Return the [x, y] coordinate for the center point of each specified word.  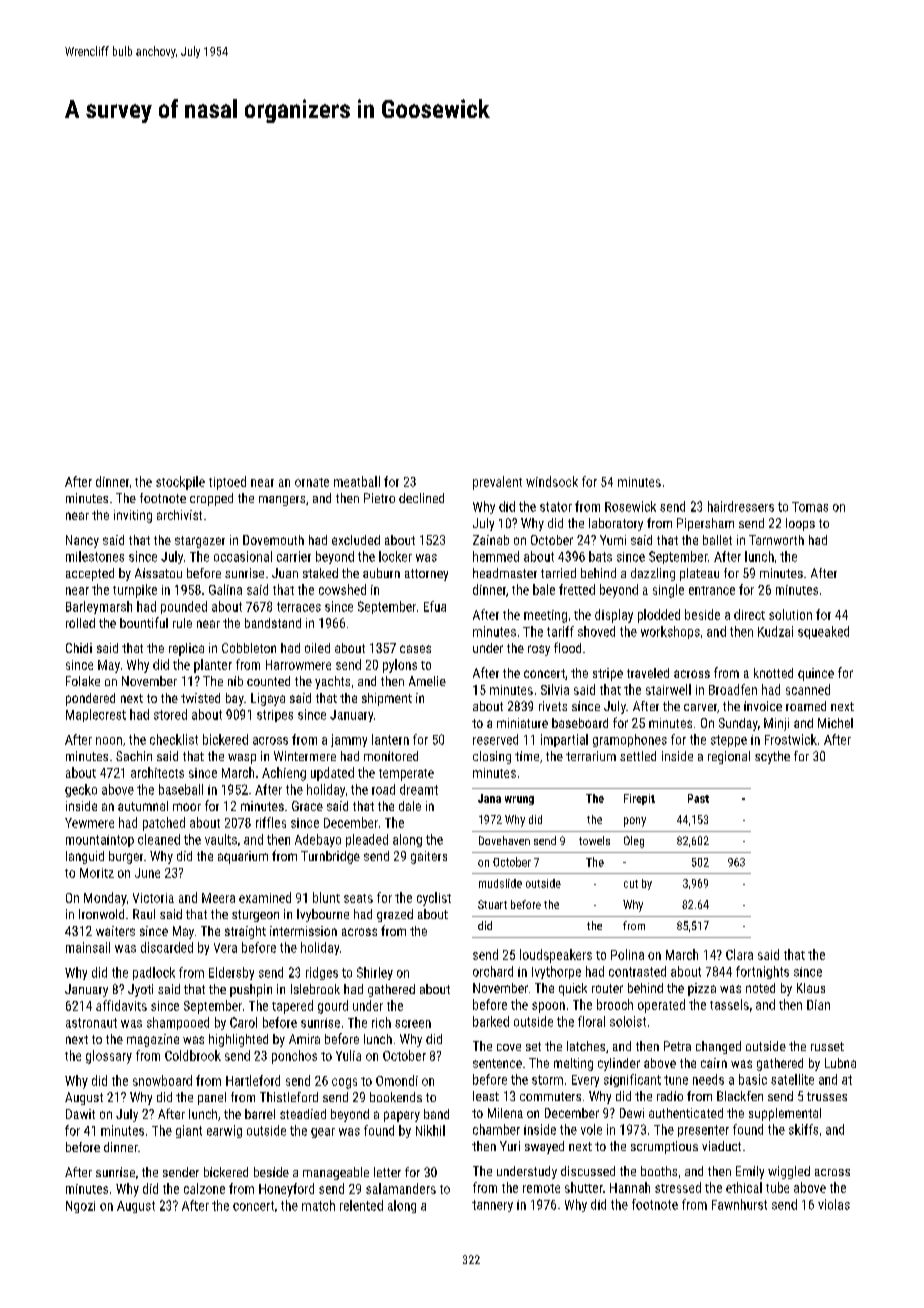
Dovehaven [504, 840]
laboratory [616, 524]
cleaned [159, 839]
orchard [493, 971]
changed [718, 1047]
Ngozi [80, 1207]
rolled [80, 623]
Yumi [613, 540]
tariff [560, 631]
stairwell [668, 689]
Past [698, 798]
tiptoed [227, 483]
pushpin [251, 990]
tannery [492, 1206]
